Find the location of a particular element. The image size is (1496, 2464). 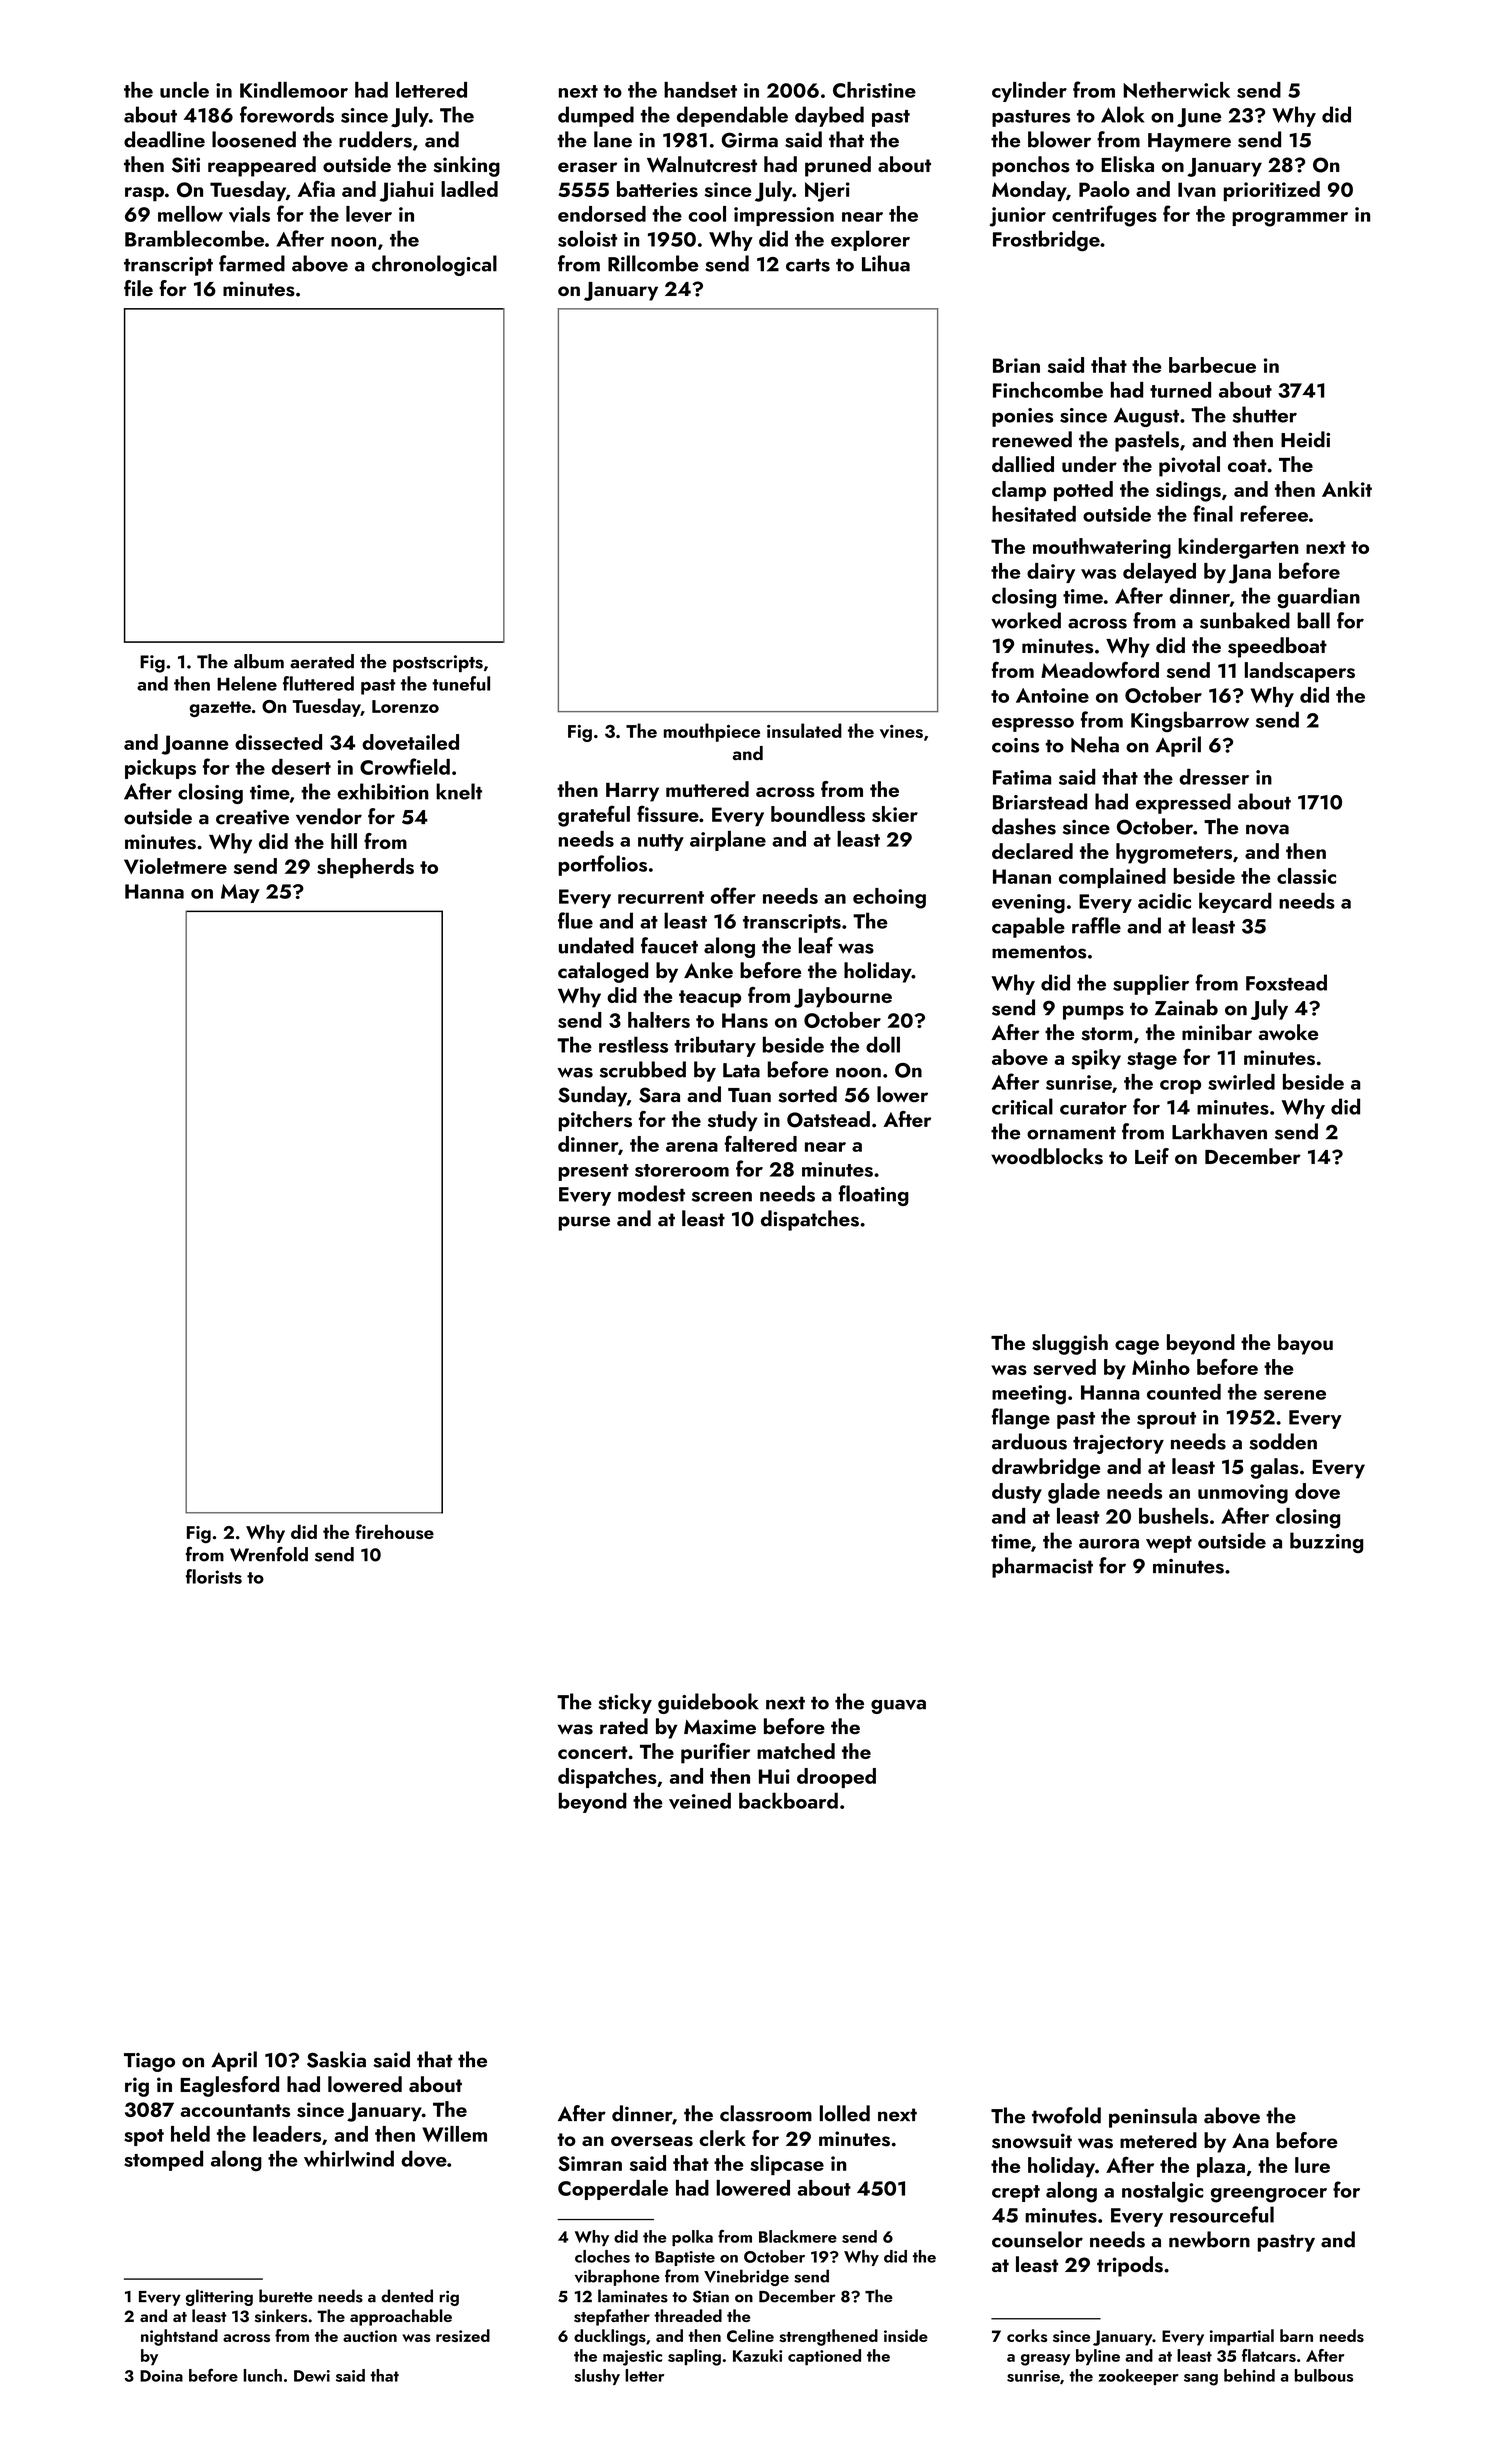

insulated is located at coordinates (804, 730).
